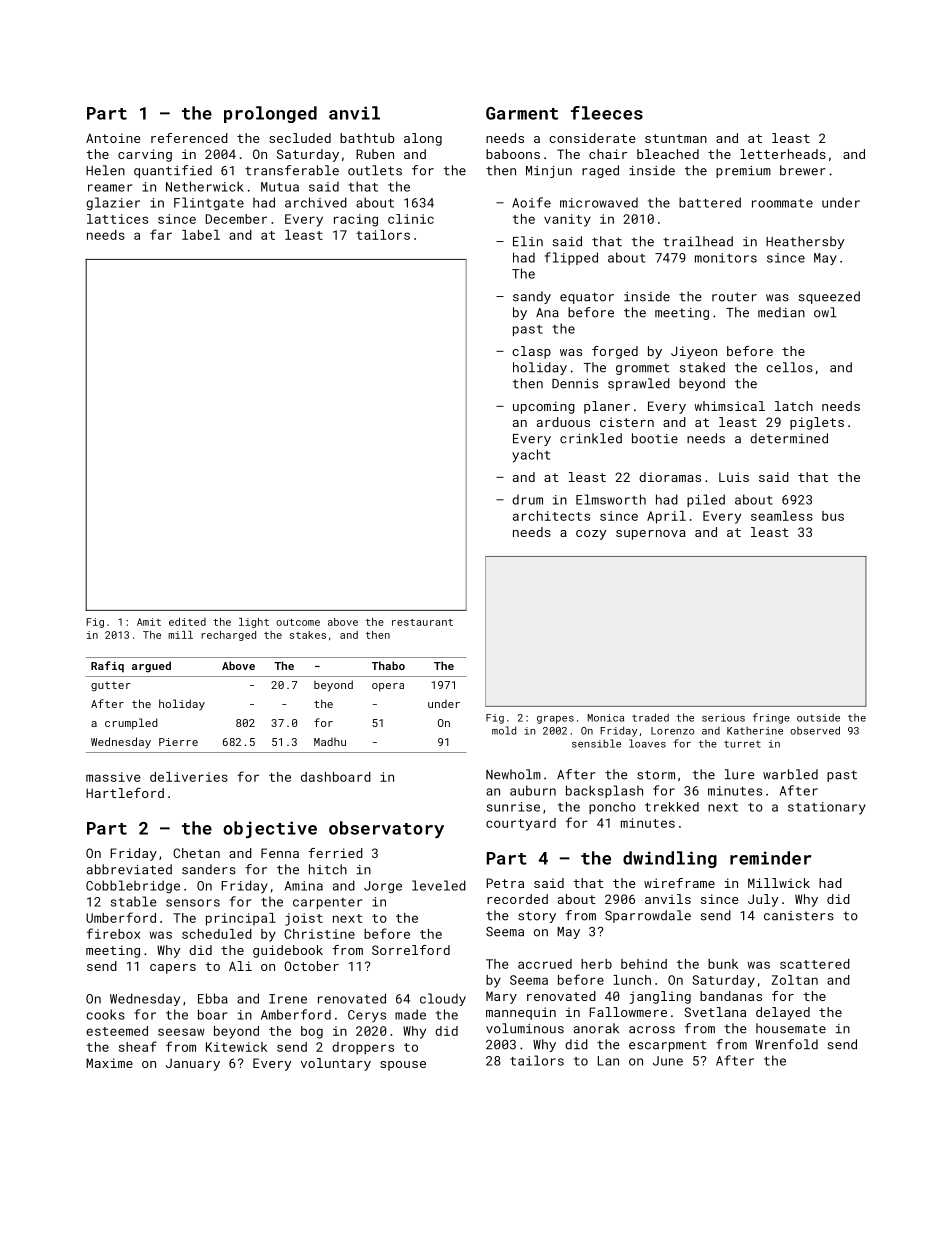  I want to click on squeezed, so click(829, 297).
